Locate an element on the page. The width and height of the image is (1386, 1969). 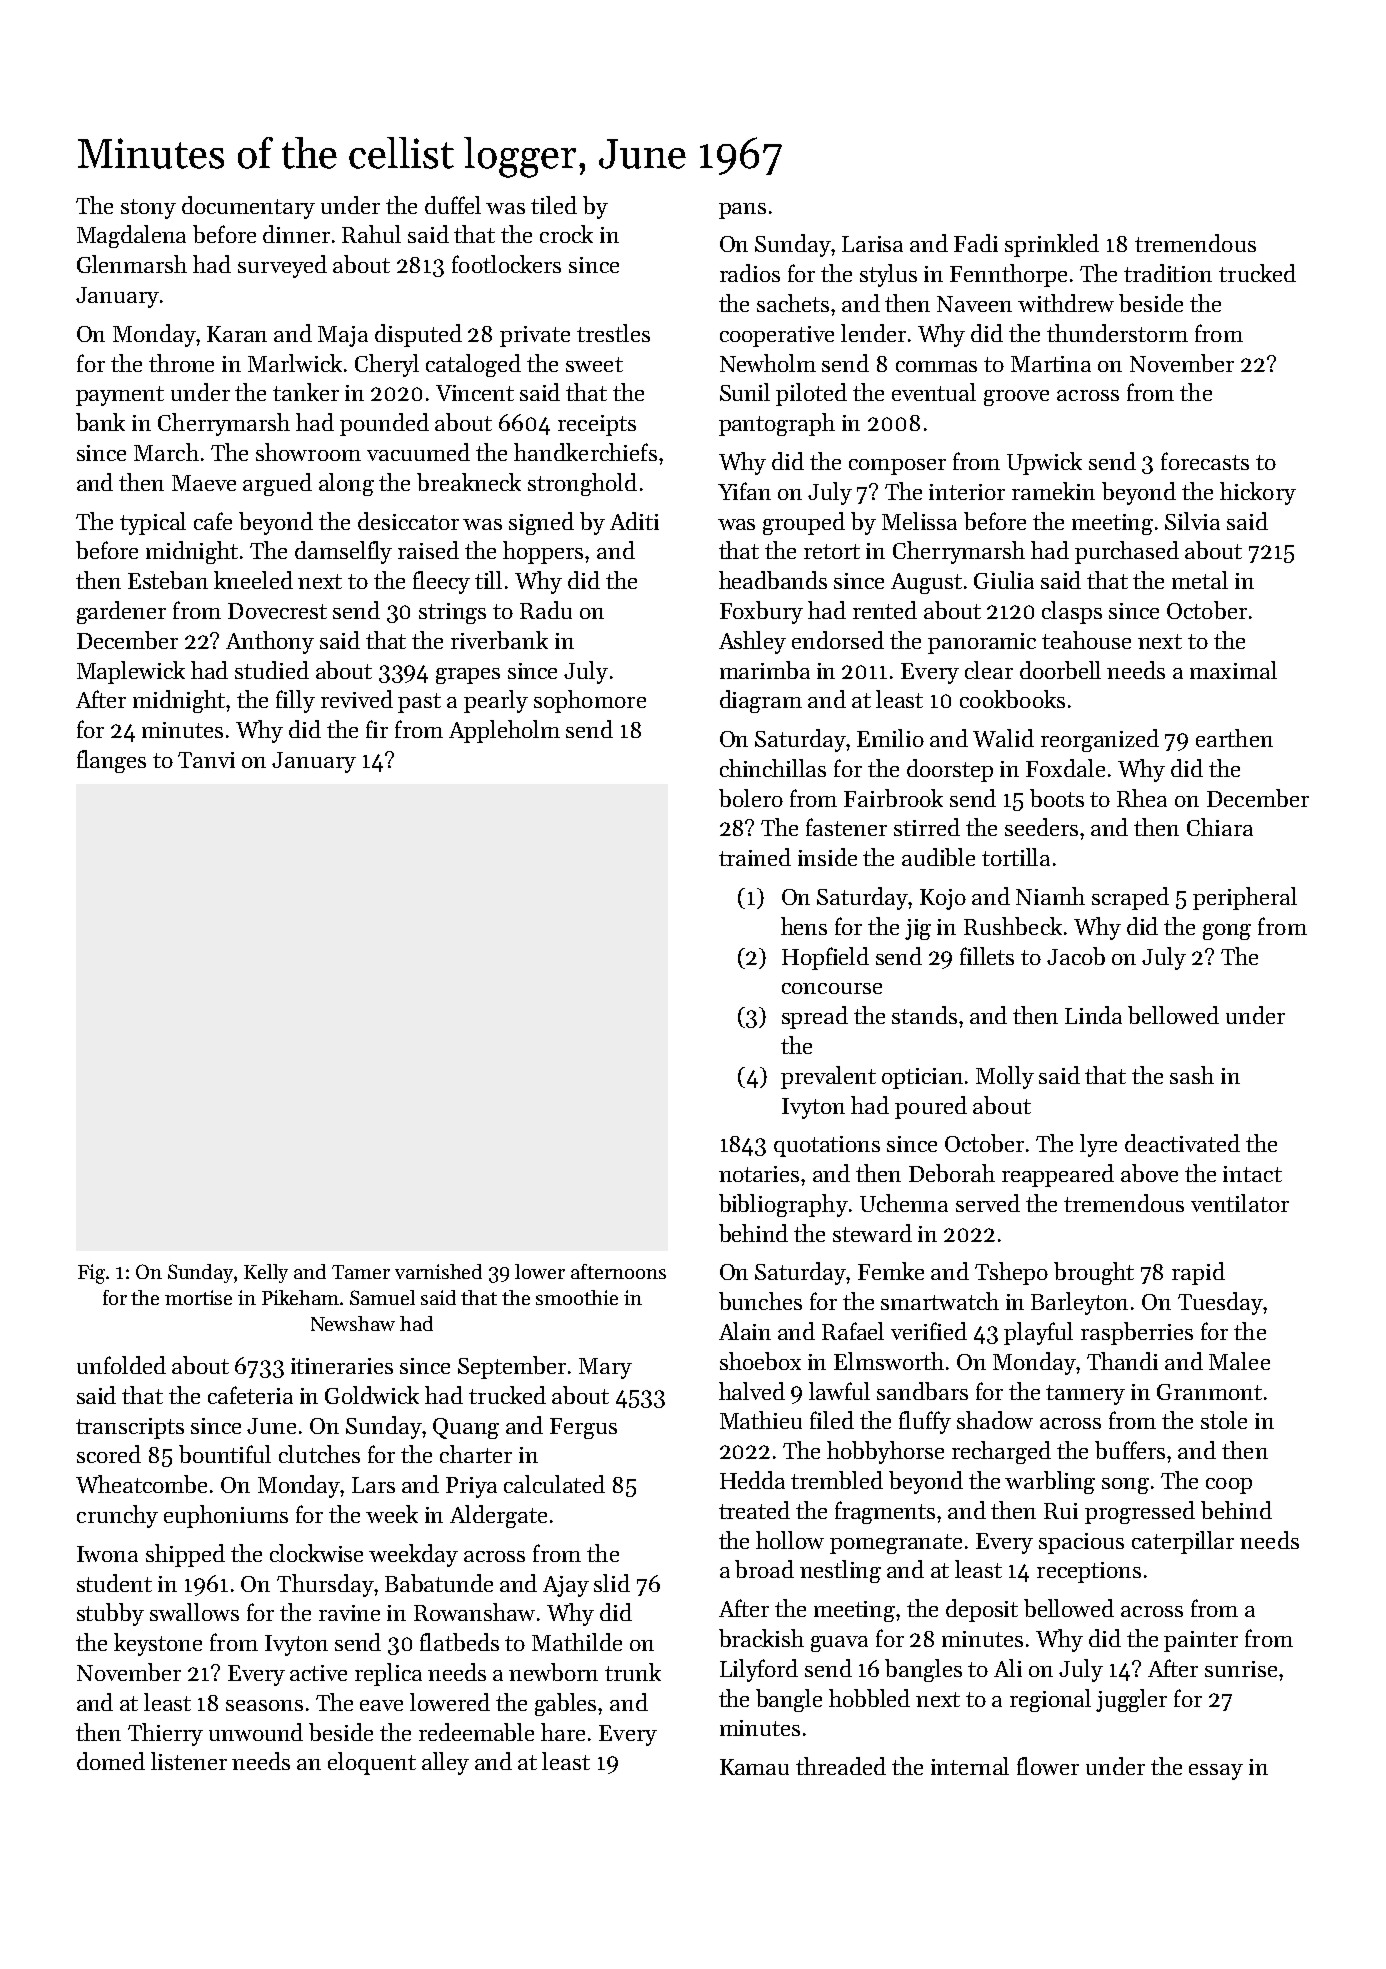
peripheral is located at coordinates (1245, 898).
